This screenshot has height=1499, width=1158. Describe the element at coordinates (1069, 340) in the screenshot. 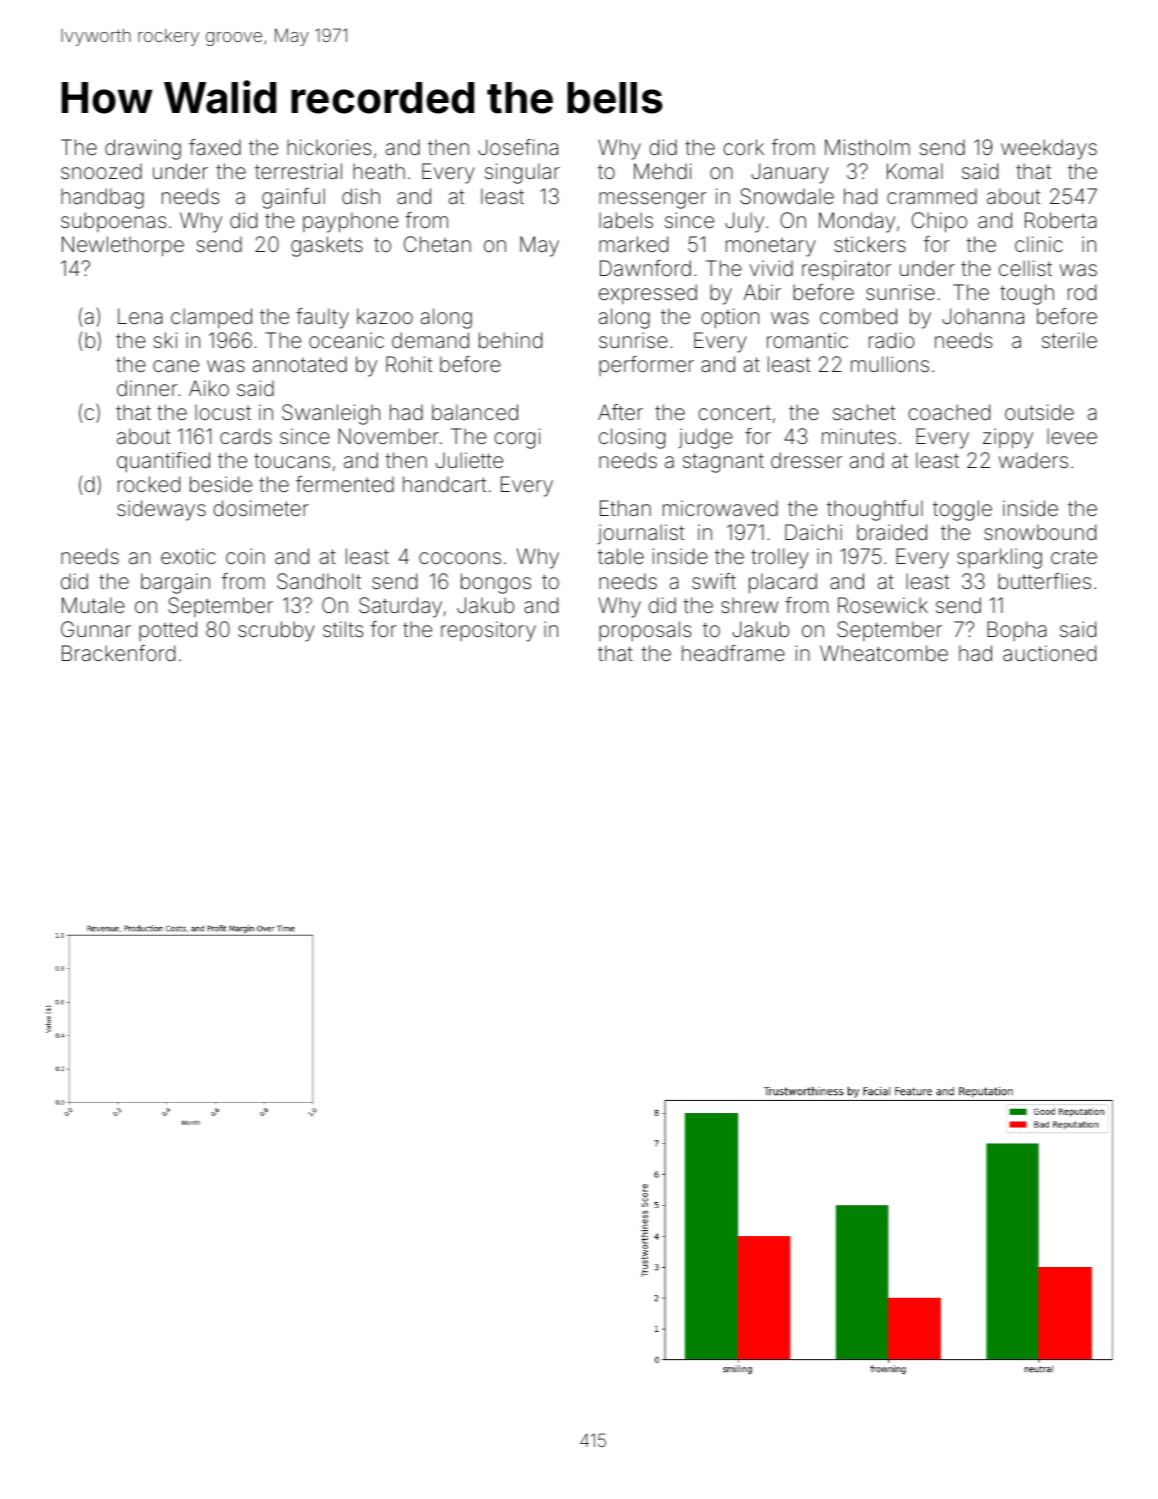

I see `sterile` at that location.
